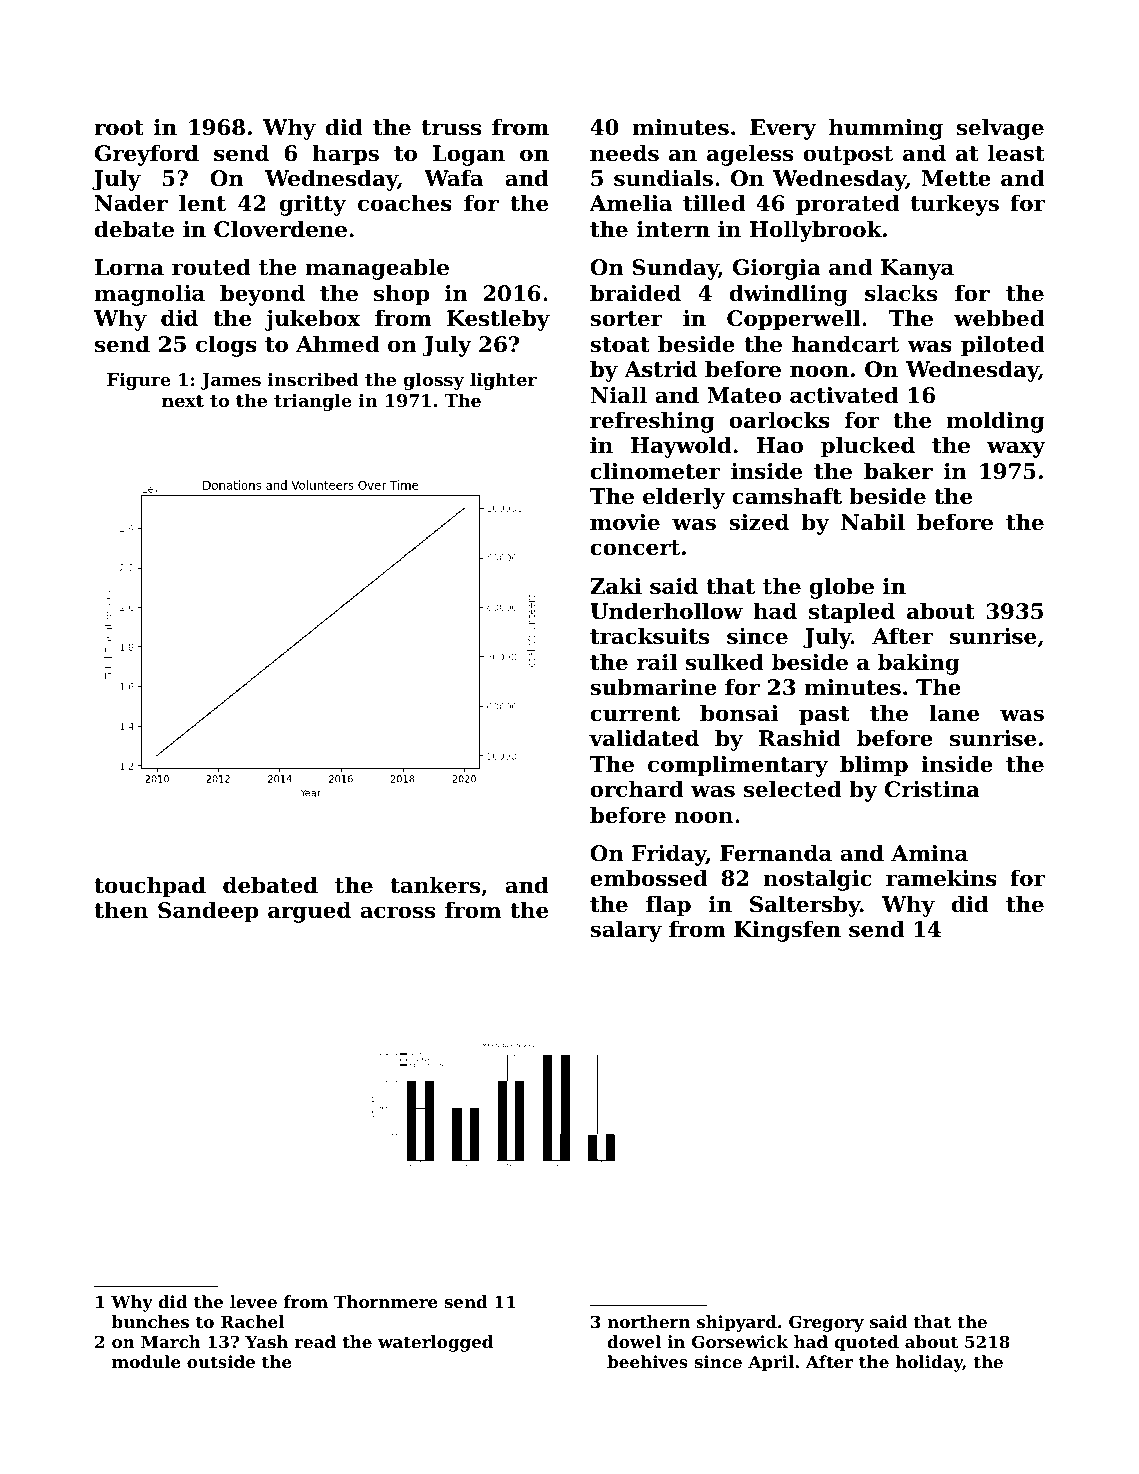  I want to click on lent, so click(202, 203).
